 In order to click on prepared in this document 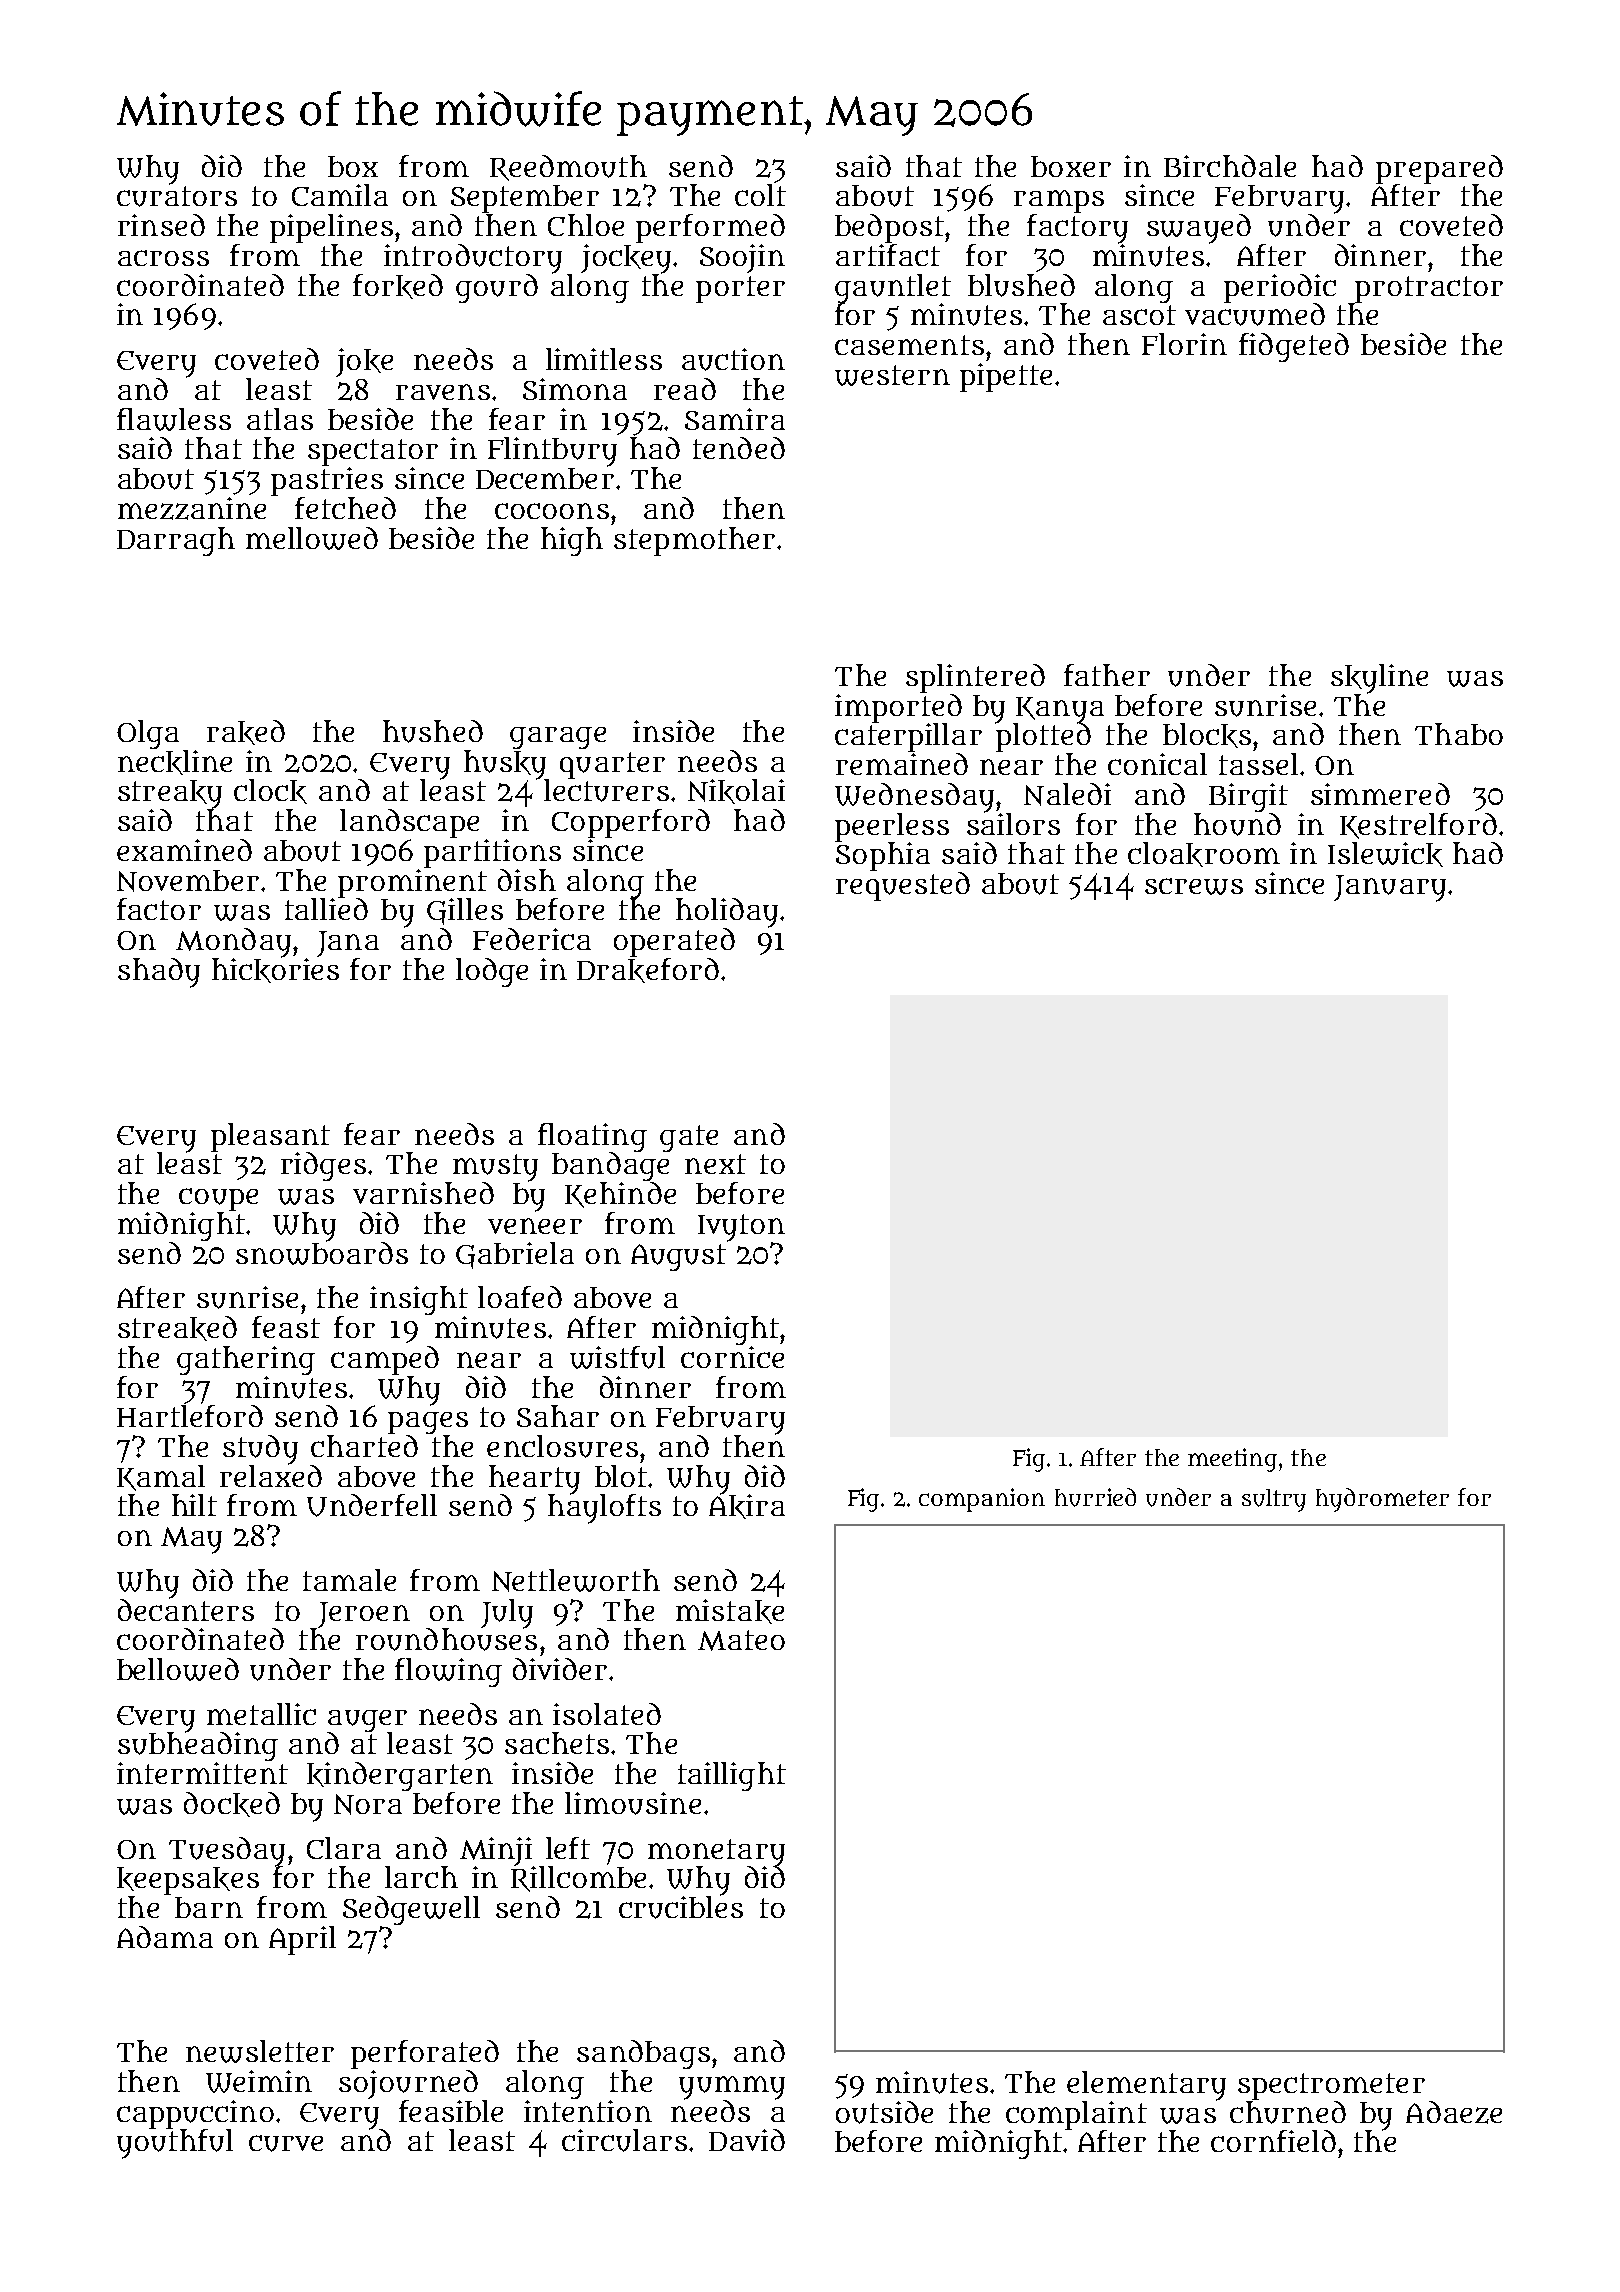, I will do `click(1439, 169)`.
